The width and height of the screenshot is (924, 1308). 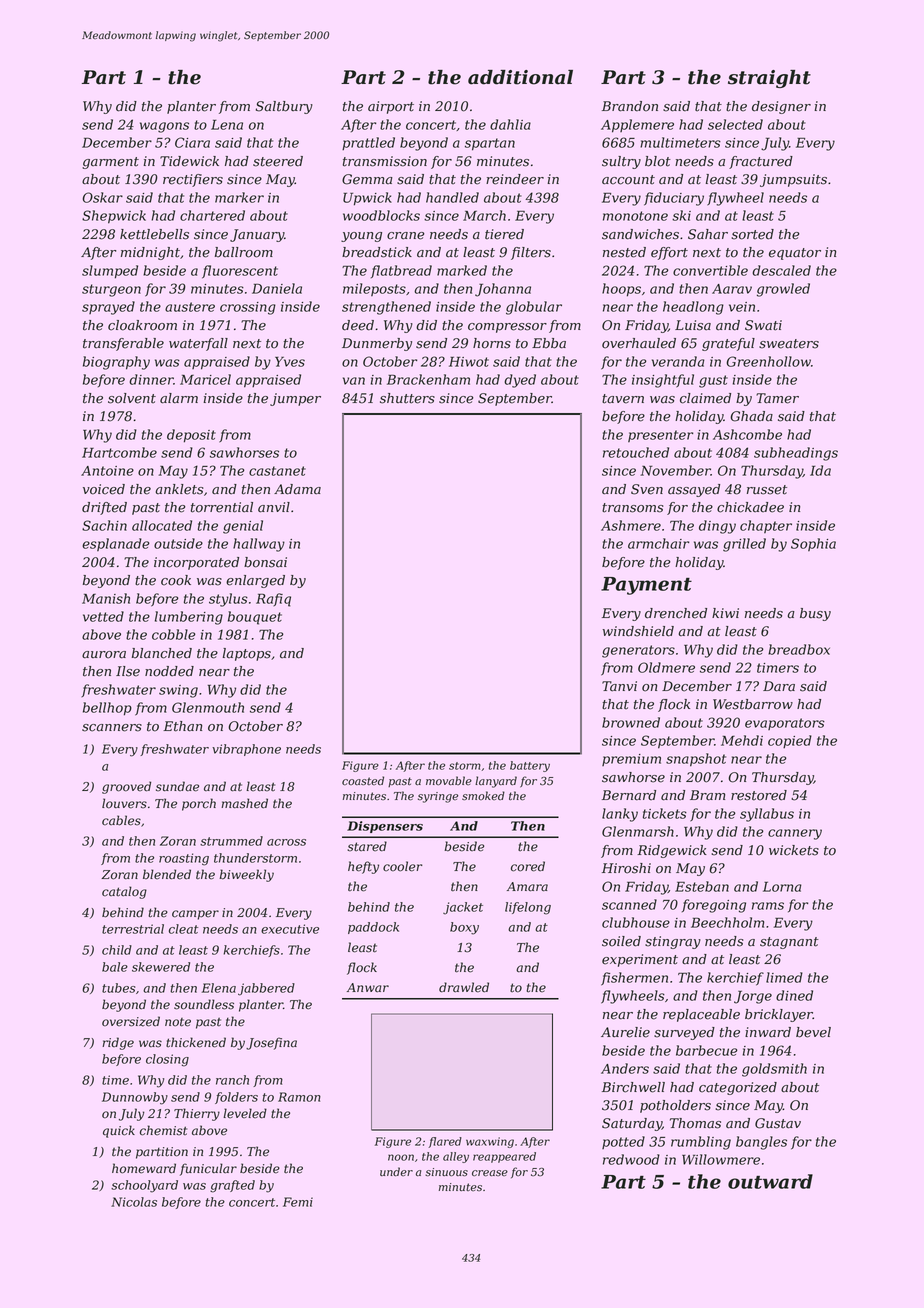 I want to click on Nicolas, so click(x=134, y=1202).
